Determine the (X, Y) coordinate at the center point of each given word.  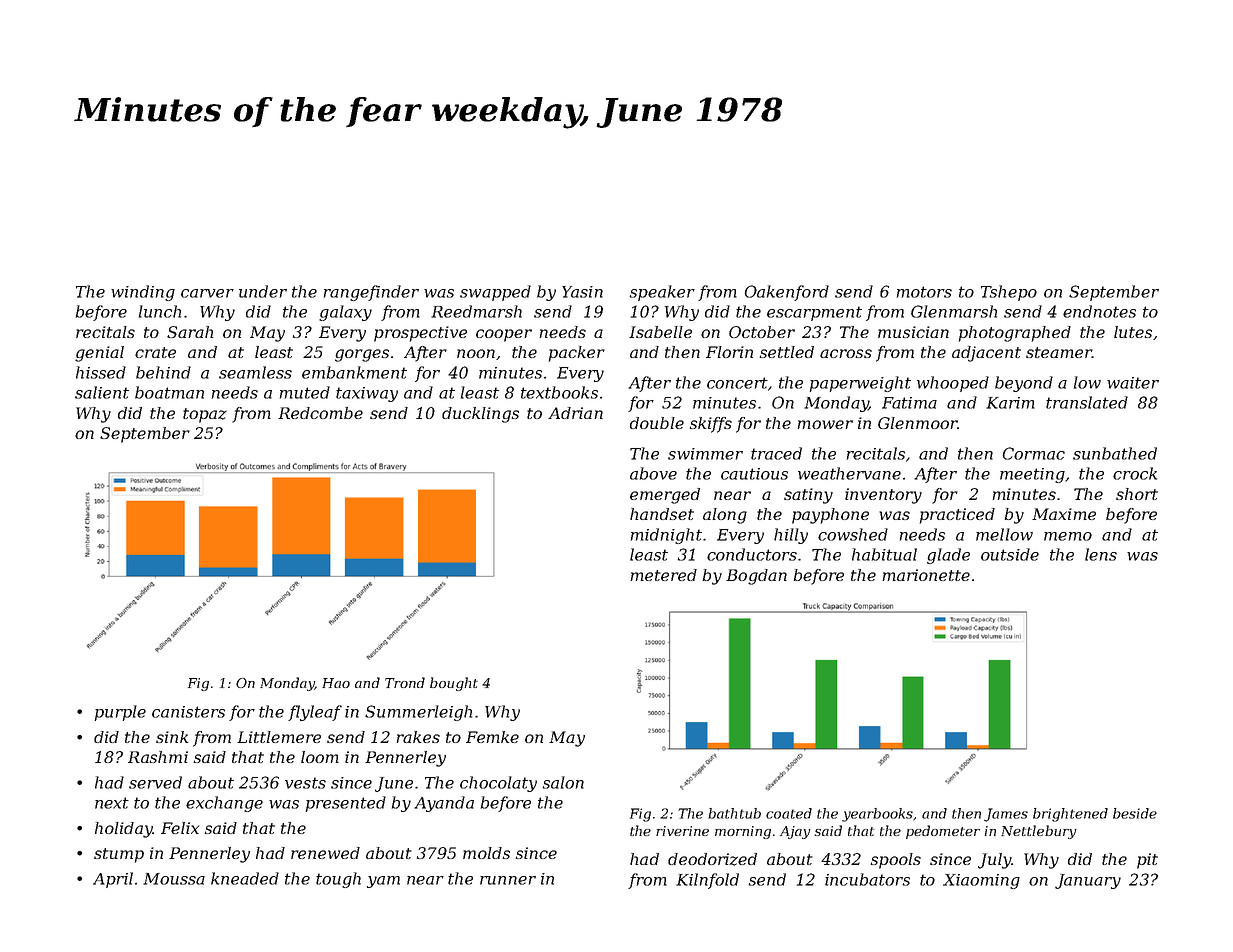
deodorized (712, 859)
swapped (495, 293)
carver (207, 293)
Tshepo (1009, 293)
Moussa (174, 879)
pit (1147, 861)
